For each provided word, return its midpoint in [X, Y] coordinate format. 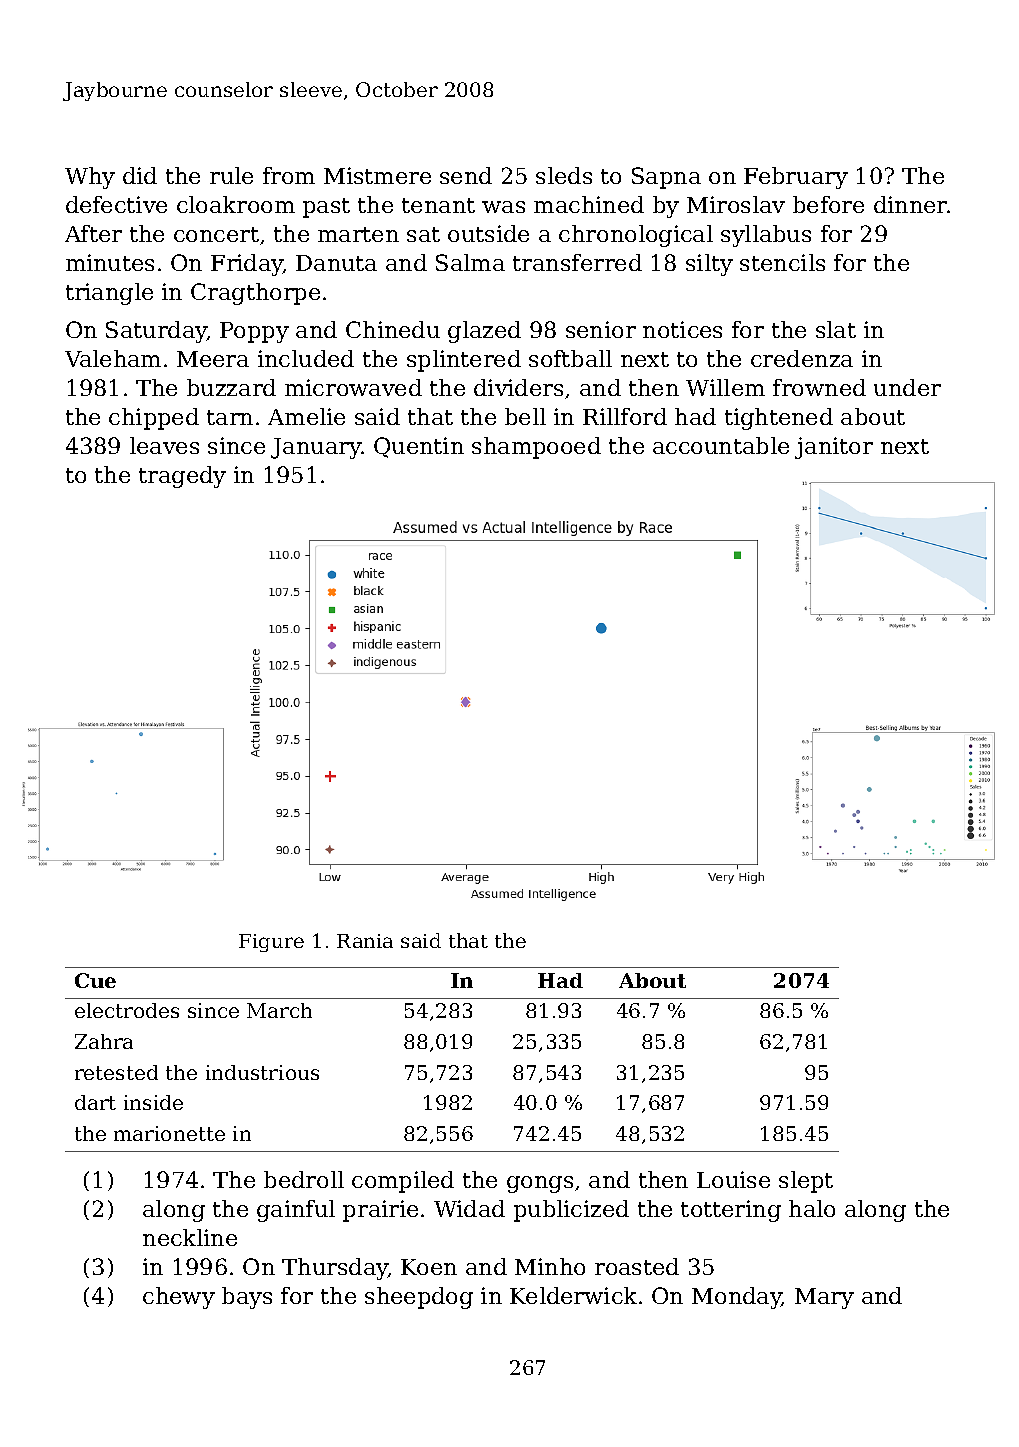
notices [682, 329]
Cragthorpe [255, 294]
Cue [95, 980]
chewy [179, 1298]
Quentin [419, 447]
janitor [834, 448]
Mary [824, 1298]
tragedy [182, 477]
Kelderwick [573, 1295]
